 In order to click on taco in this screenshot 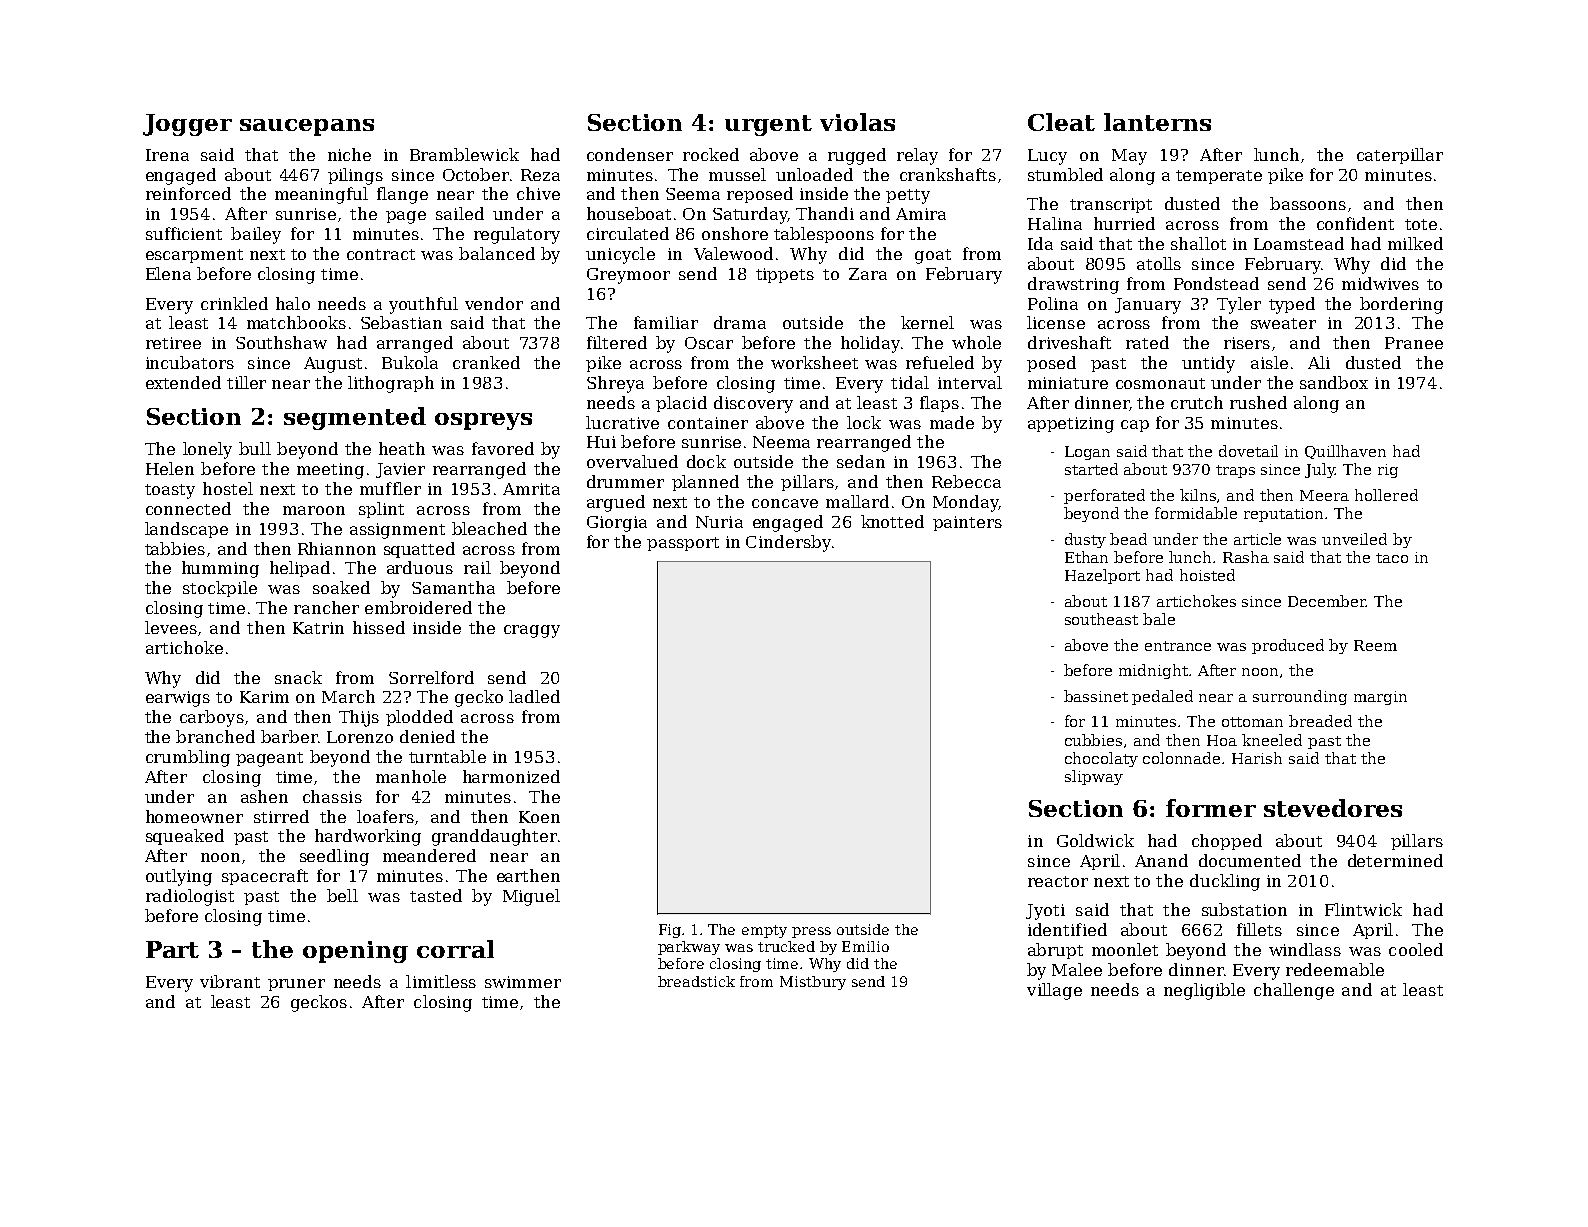, I will do `click(1392, 558)`.
